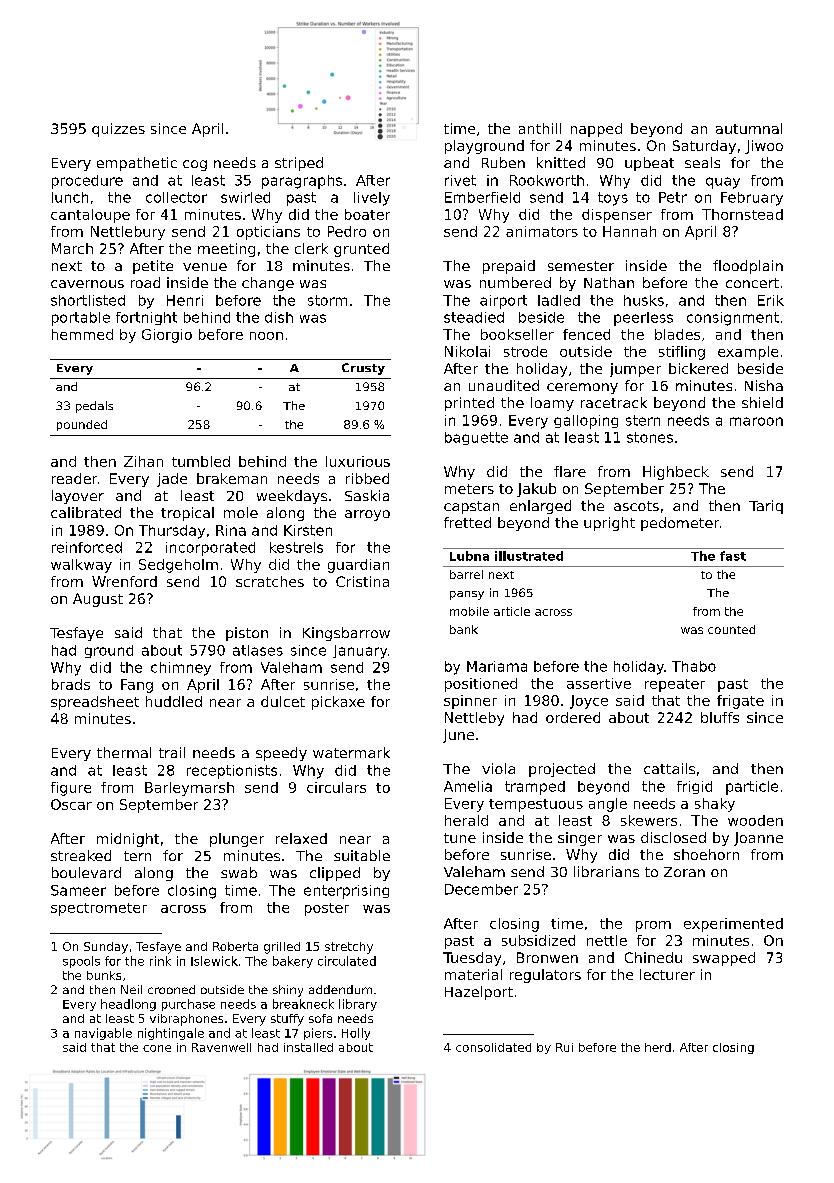 The height and width of the document is (1183, 834). I want to click on Tariq, so click(766, 507).
